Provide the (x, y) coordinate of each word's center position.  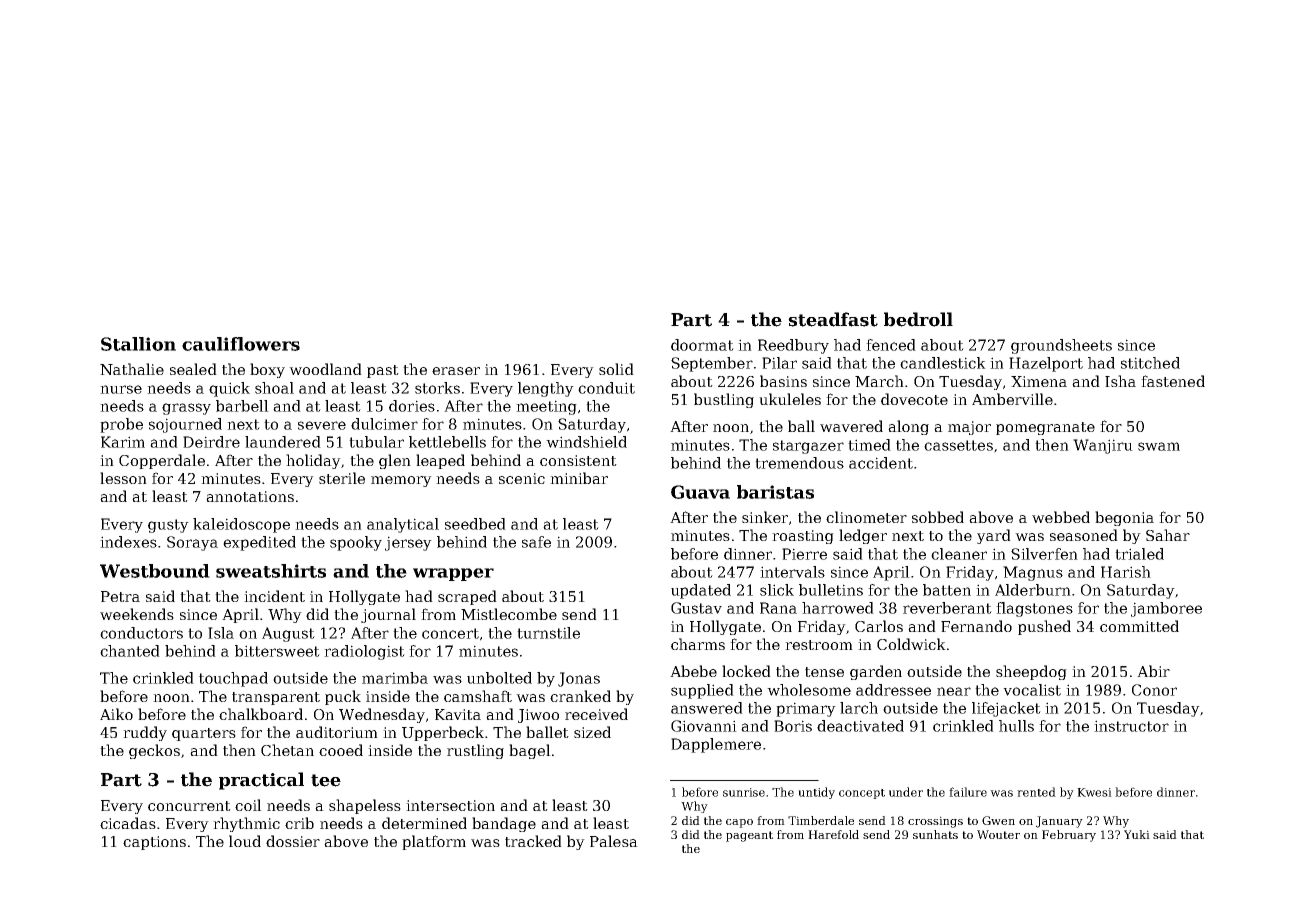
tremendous (799, 463)
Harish (1126, 572)
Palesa (614, 841)
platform (434, 842)
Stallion (138, 344)
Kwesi (1094, 792)
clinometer (866, 517)
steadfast (833, 319)
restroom (819, 645)
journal (388, 615)
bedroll (918, 319)
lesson (123, 478)
